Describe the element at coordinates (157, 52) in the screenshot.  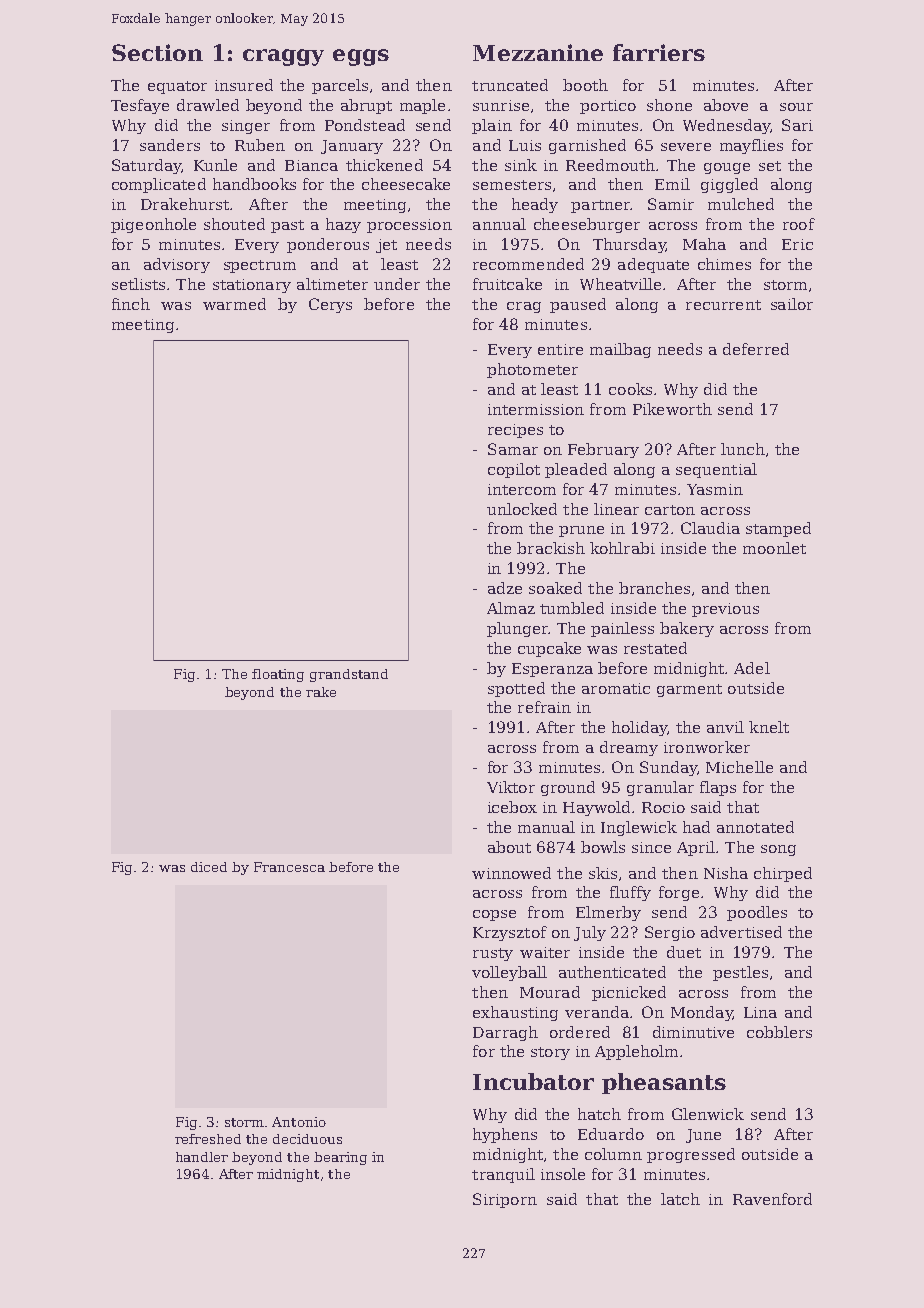
I see `Section` at that location.
